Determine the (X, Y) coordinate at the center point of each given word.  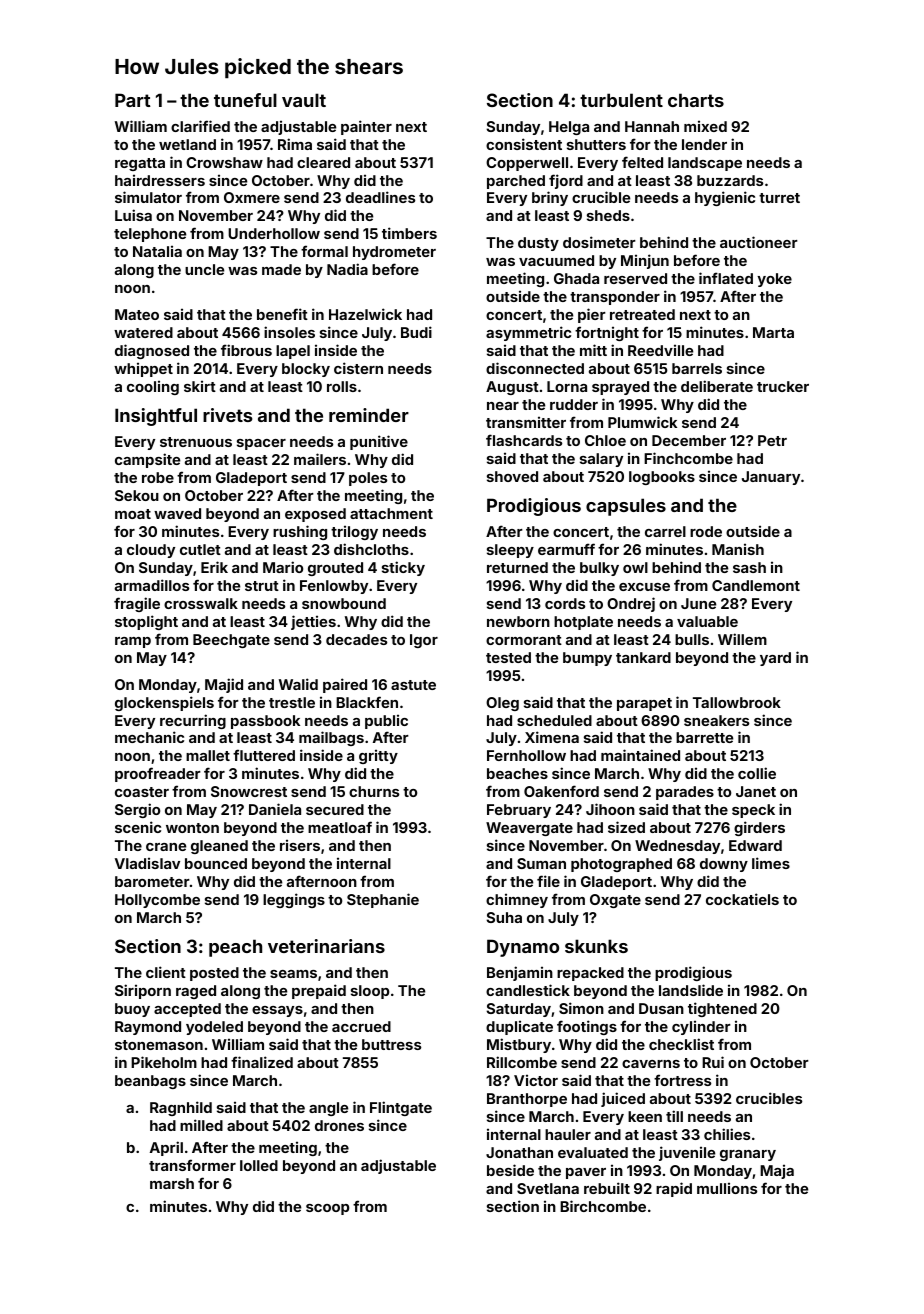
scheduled (554, 720)
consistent (524, 144)
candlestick (528, 990)
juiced (623, 1099)
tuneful (245, 100)
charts (696, 100)
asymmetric (528, 333)
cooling (153, 388)
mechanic (149, 737)
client (166, 972)
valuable (707, 621)
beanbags (150, 1082)
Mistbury (519, 1045)
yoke (774, 280)
